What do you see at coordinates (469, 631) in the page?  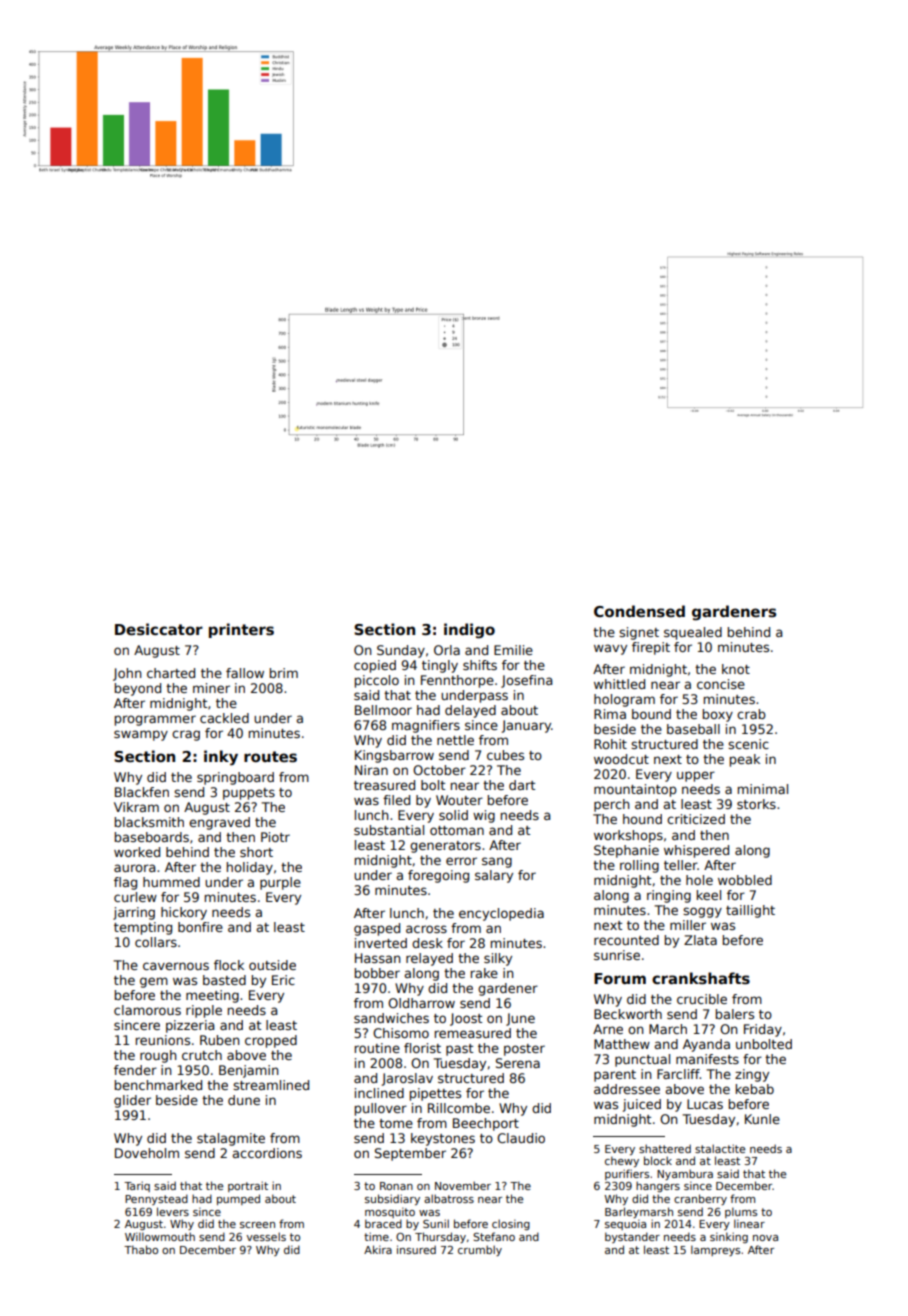 I see `indigo` at bounding box center [469, 631].
